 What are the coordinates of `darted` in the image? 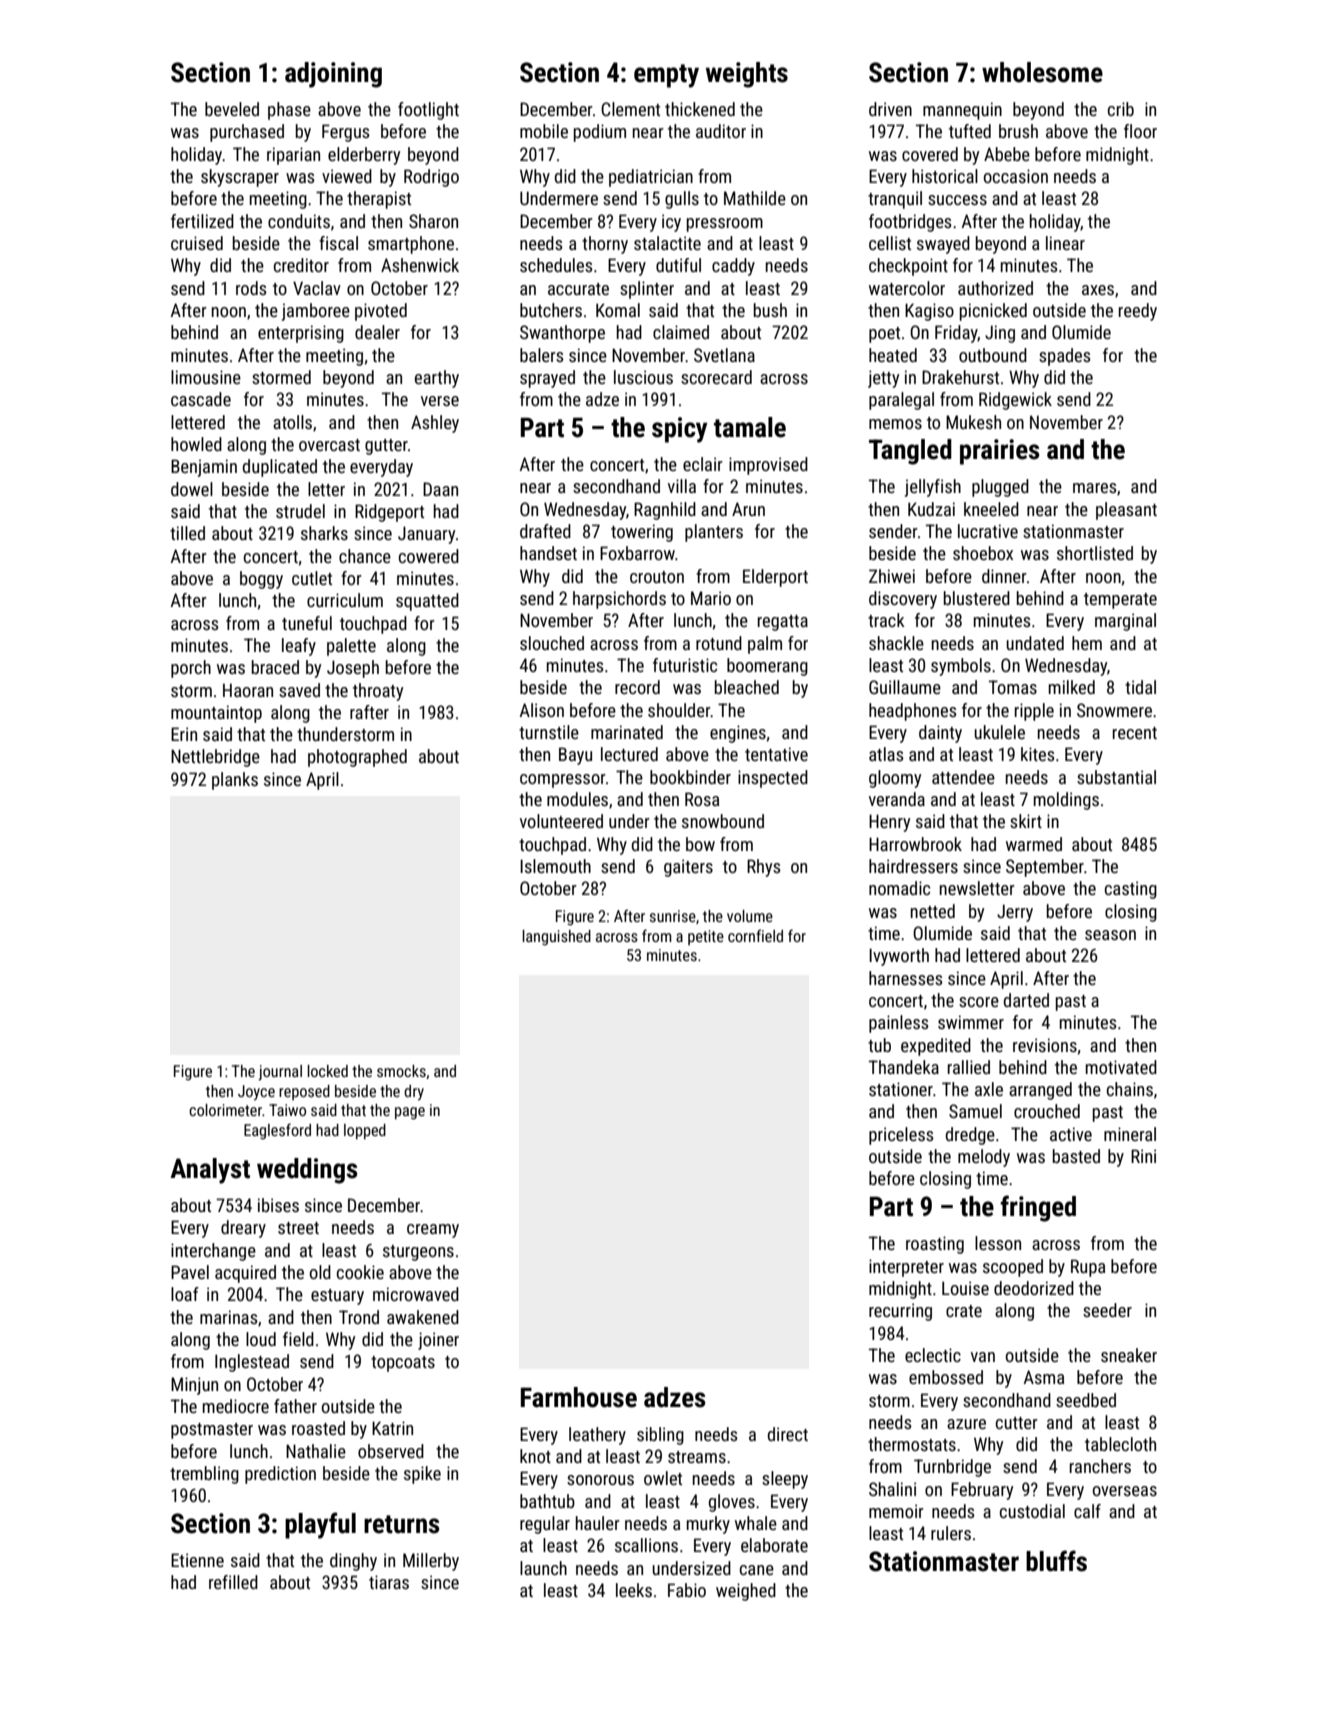 It's located at (1026, 1000).
